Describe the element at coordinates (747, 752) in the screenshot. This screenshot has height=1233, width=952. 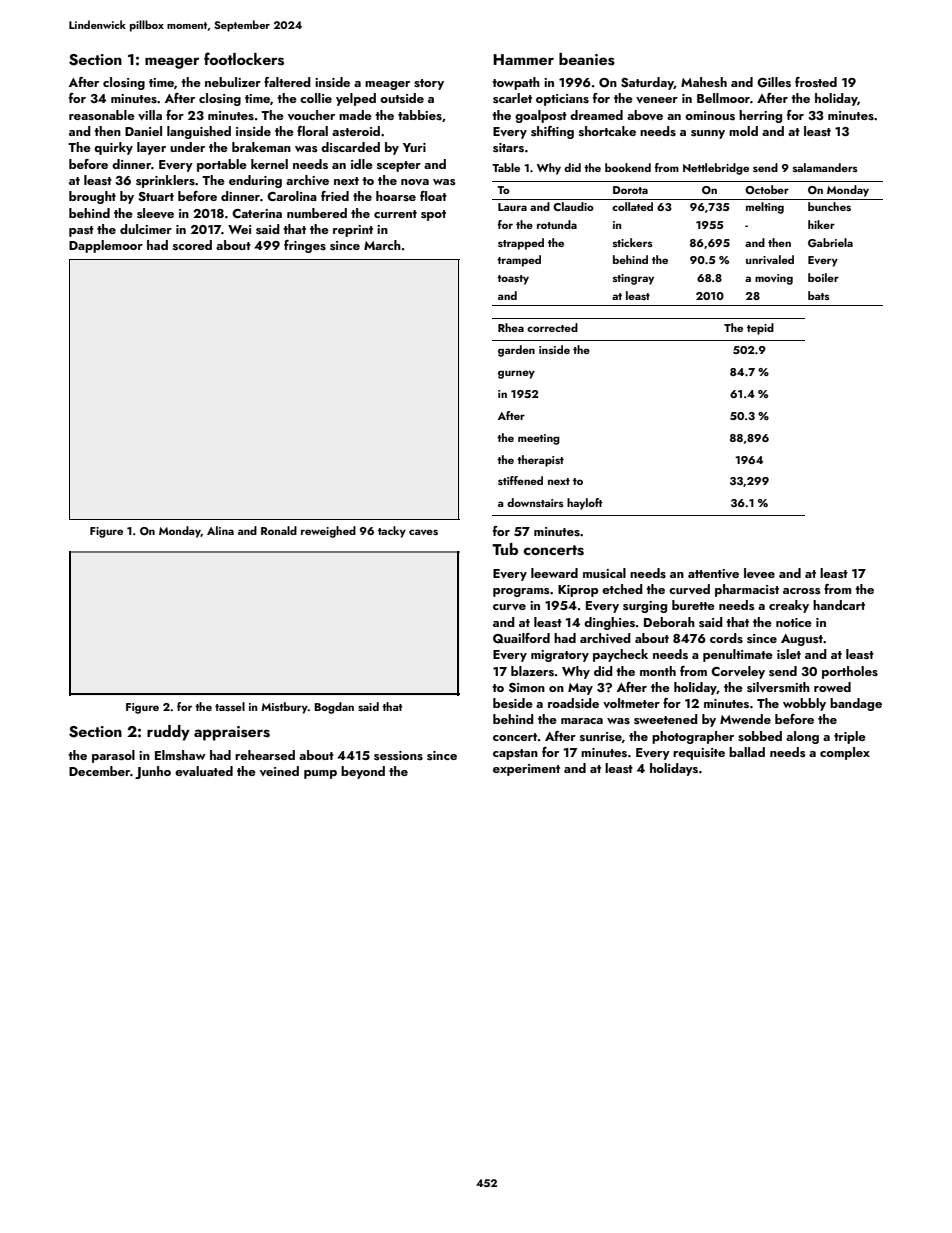
I see `ballad` at that location.
